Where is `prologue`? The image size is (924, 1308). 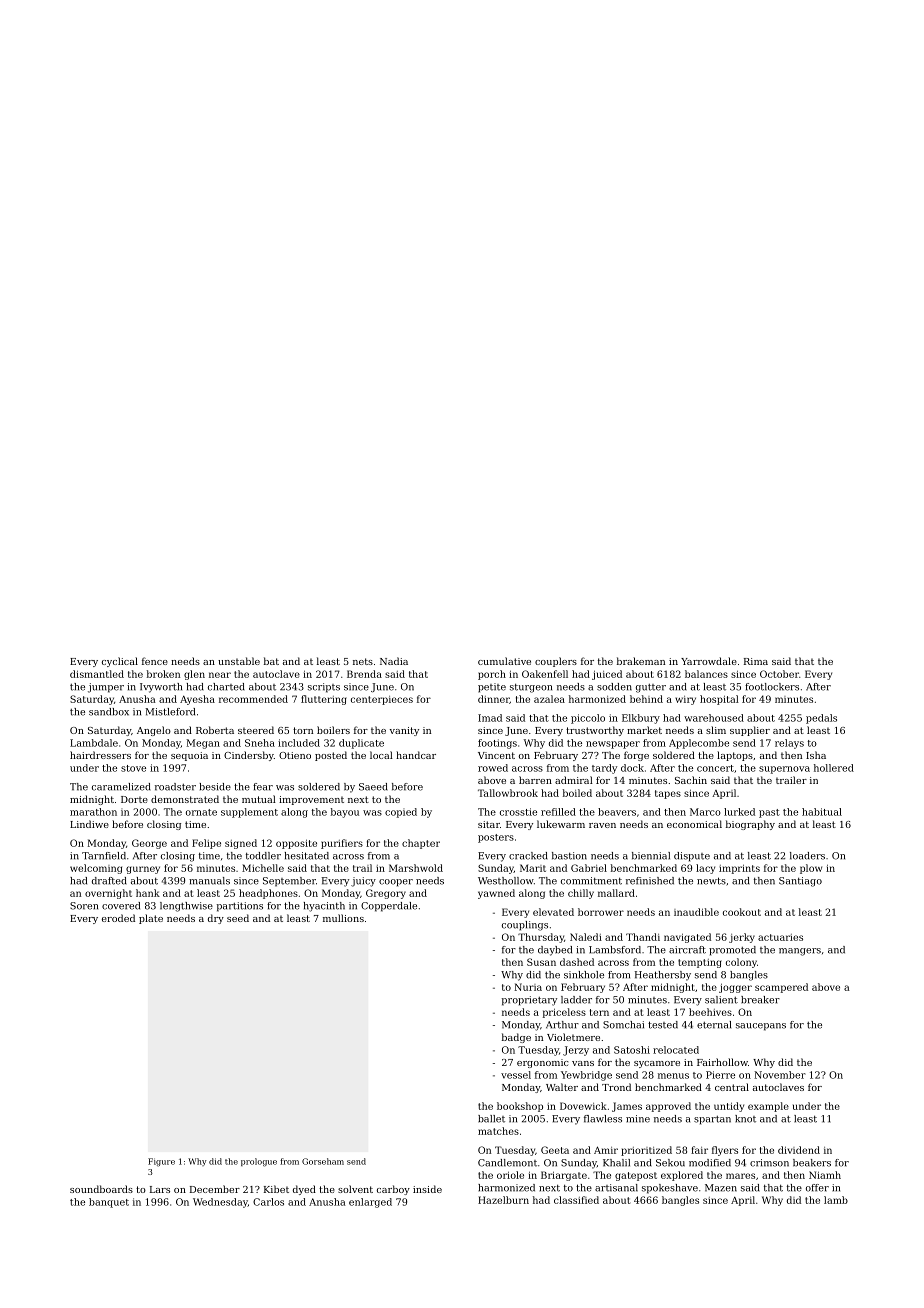 prologue is located at coordinates (259, 1162).
